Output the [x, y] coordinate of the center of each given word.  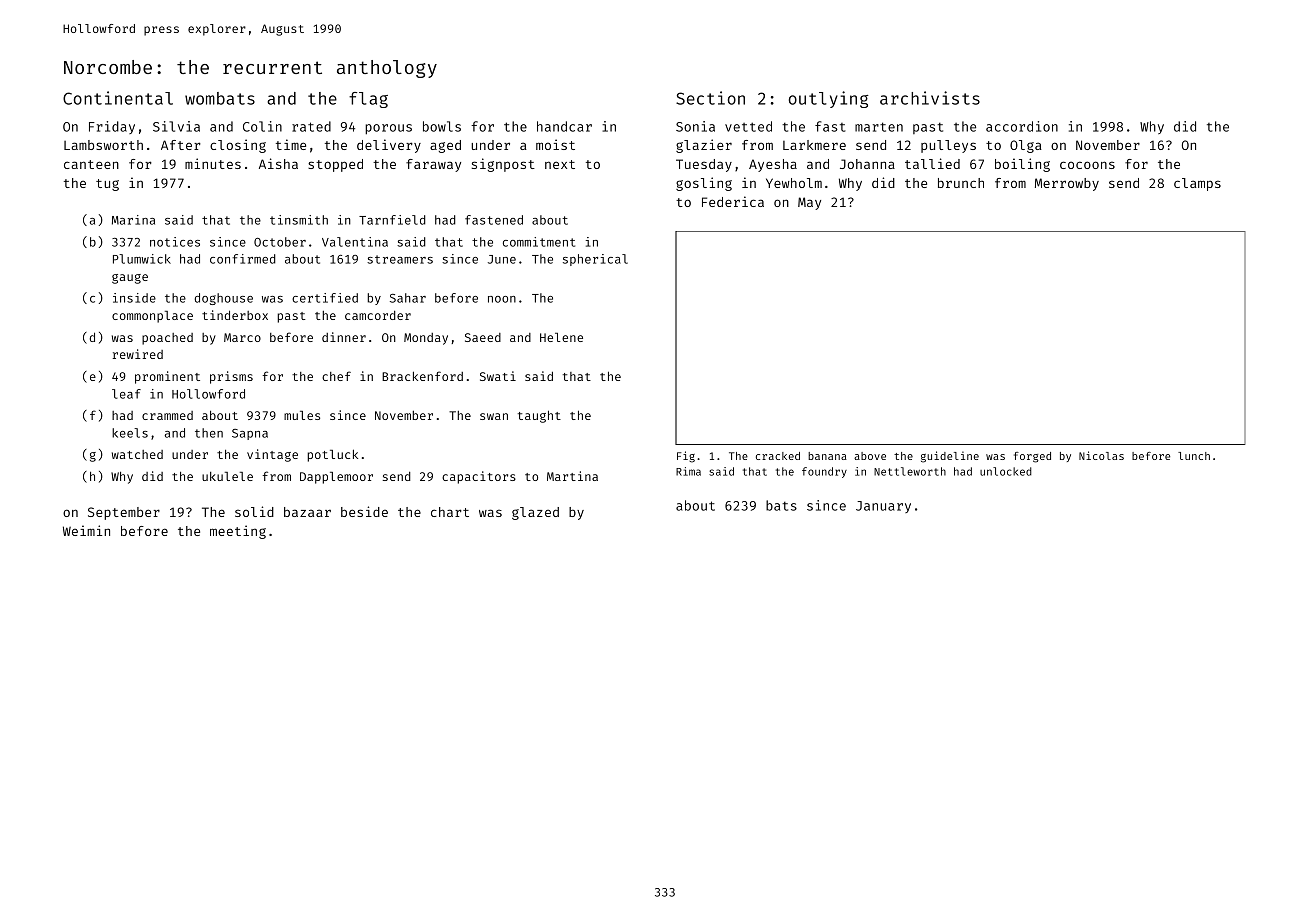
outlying [829, 99]
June [502, 259]
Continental [118, 98]
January [883, 507]
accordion [1022, 126]
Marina [133, 220]
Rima [688, 471]
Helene [561, 337]
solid [254, 511]
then [209, 433]
